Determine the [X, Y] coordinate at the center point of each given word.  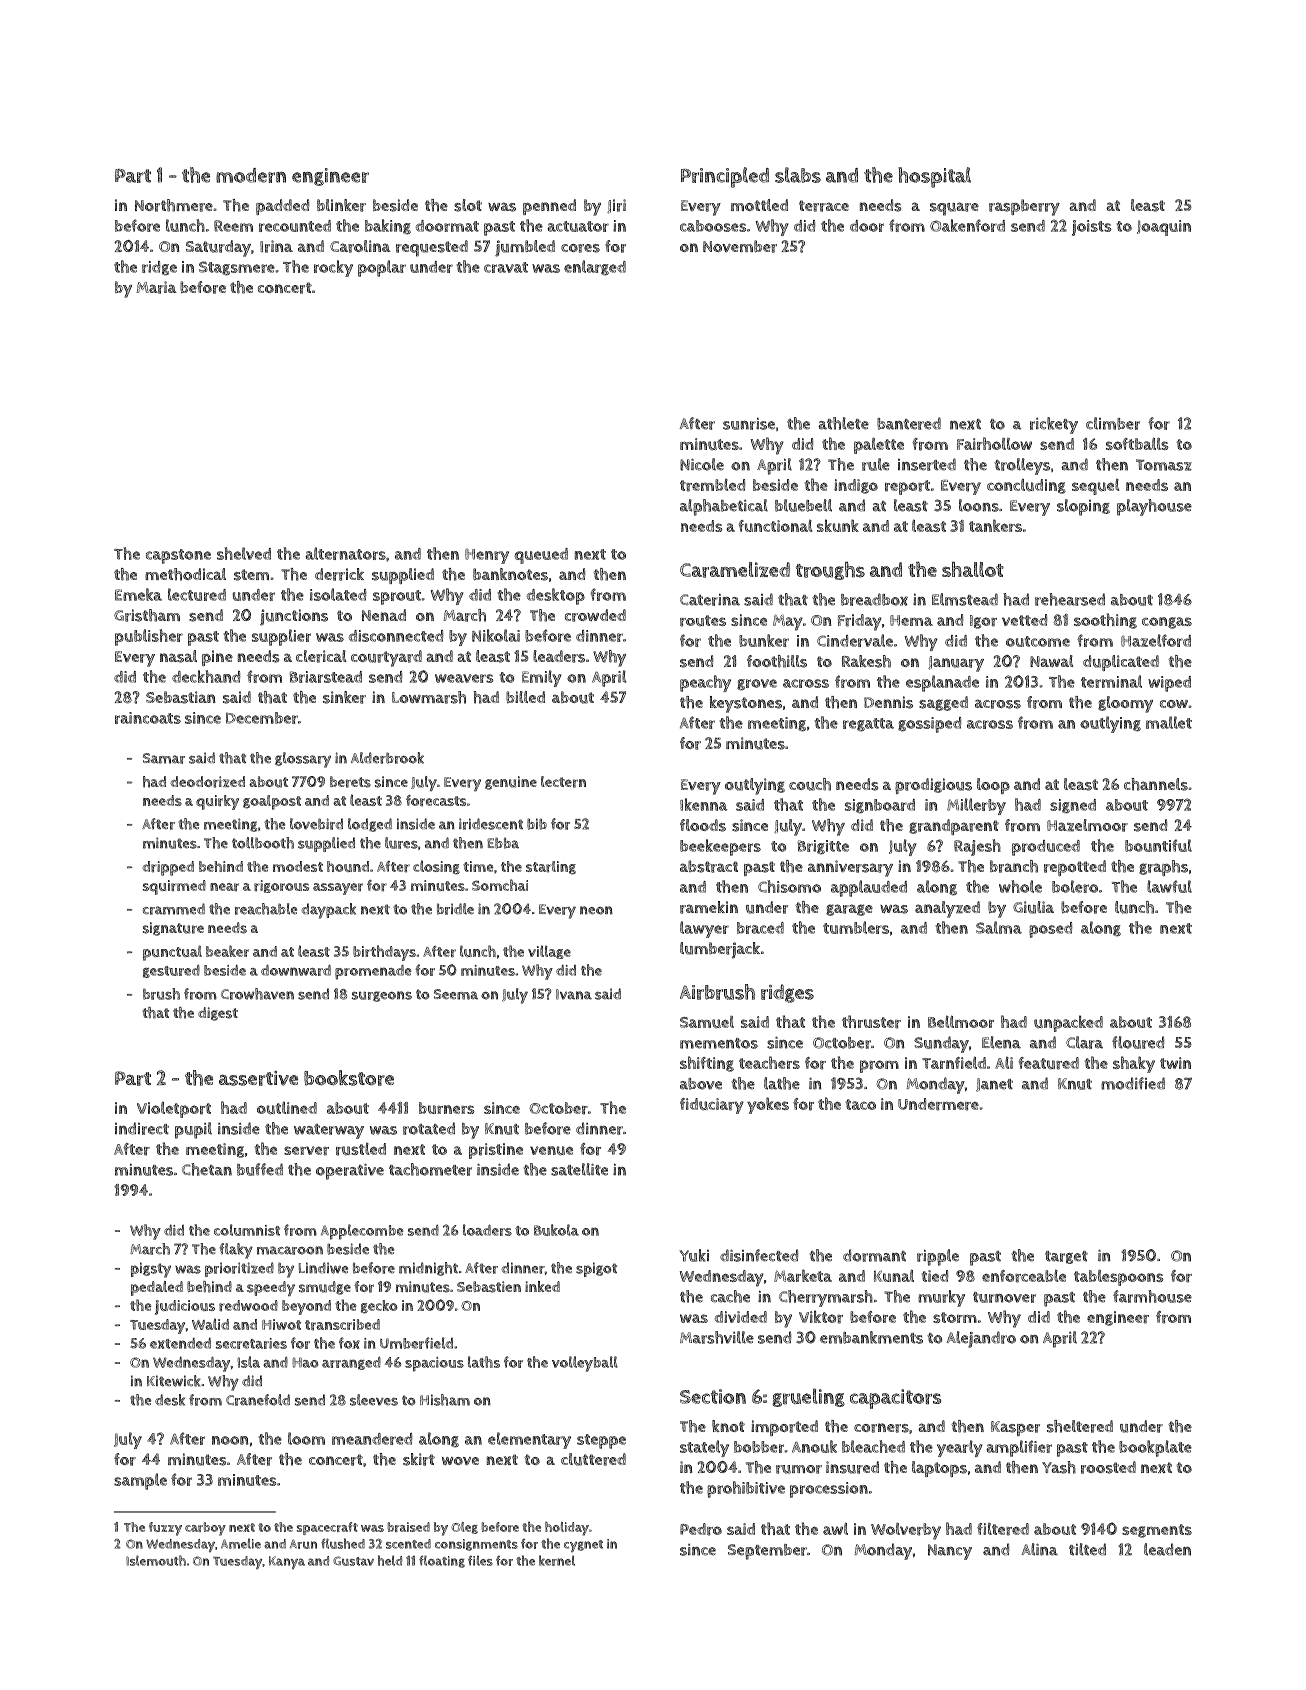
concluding [1026, 486]
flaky [236, 1251]
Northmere [174, 205]
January [956, 664]
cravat [506, 267]
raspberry [1024, 207]
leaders [559, 656]
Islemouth [156, 1560]
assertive [258, 1078]
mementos [719, 1043]
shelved [244, 553]
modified [1133, 1083]
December [262, 718]
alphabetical [724, 507]
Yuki [694, 1255]
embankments [871, 1337]
